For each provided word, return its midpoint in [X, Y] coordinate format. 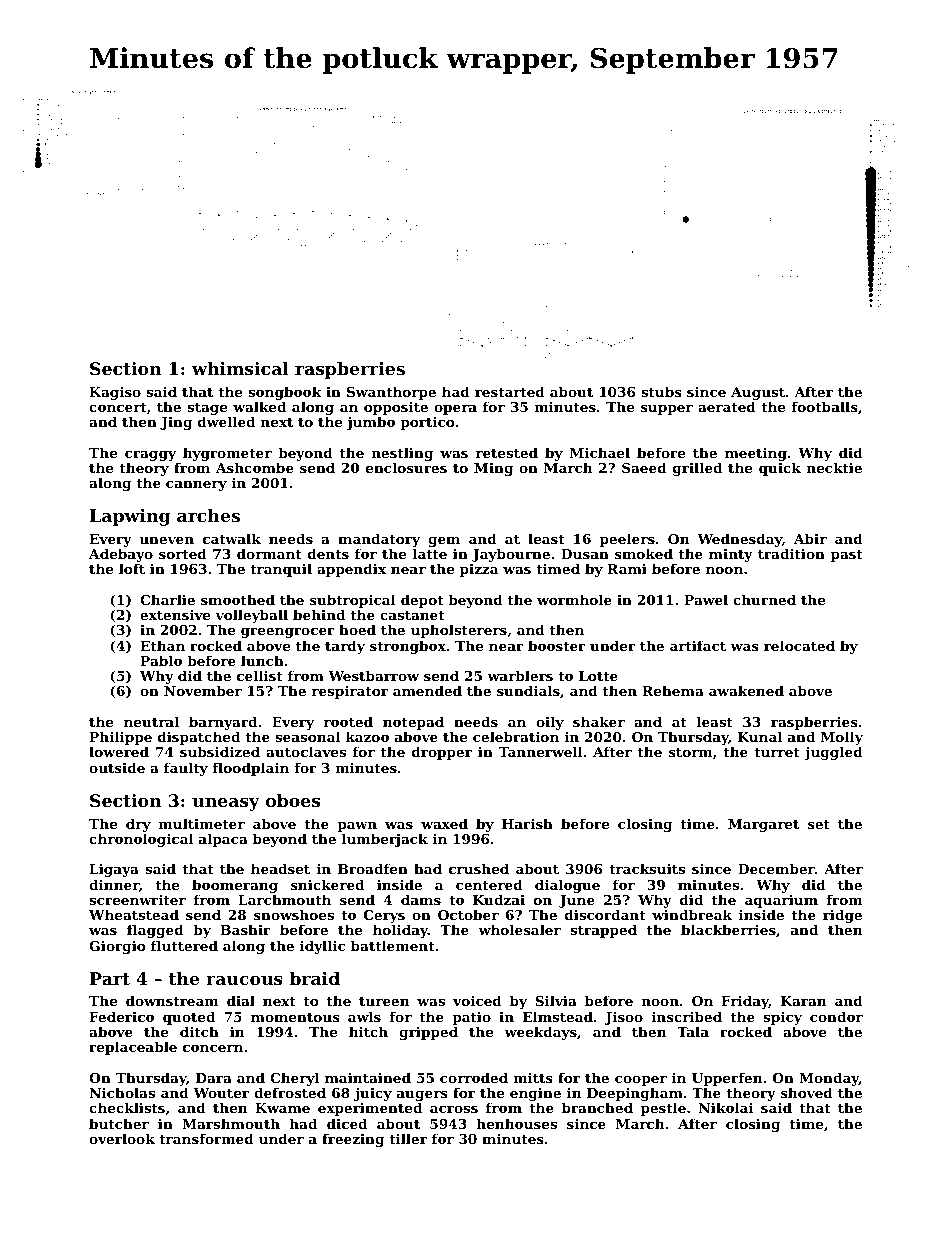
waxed [444, 823]
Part [110, 978]
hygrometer [227, 454]
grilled [697, 469]
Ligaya [114, 870]
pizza [479, 570]
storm [691, 752]
